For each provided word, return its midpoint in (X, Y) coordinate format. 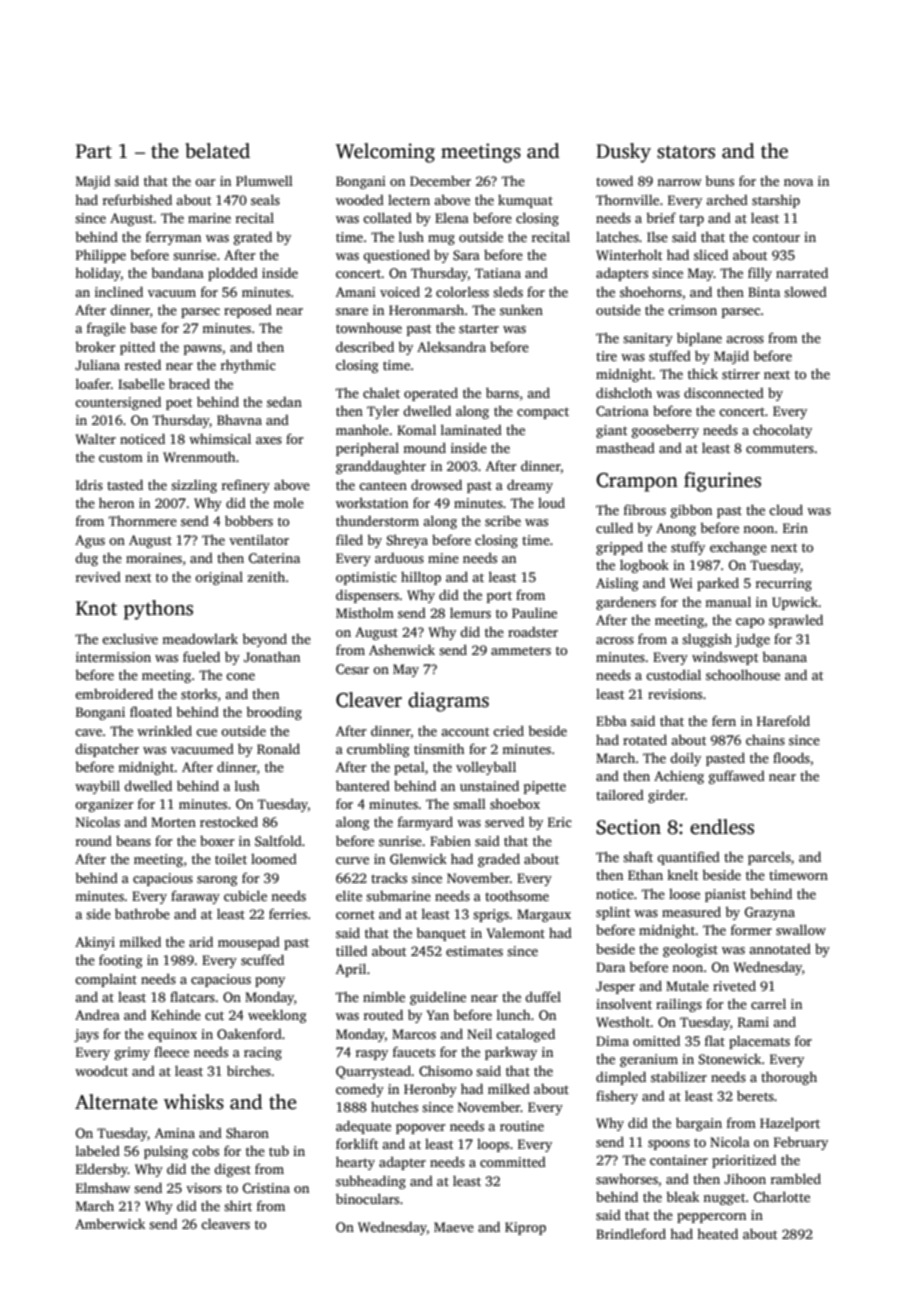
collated (387, 217)
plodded (233, 274)
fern (724, 720)
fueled (201, 656)
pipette (545, 787)
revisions (675, 694)
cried (508, 730)
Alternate (116, 1102)
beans (133, 841)
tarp (691, 220)
